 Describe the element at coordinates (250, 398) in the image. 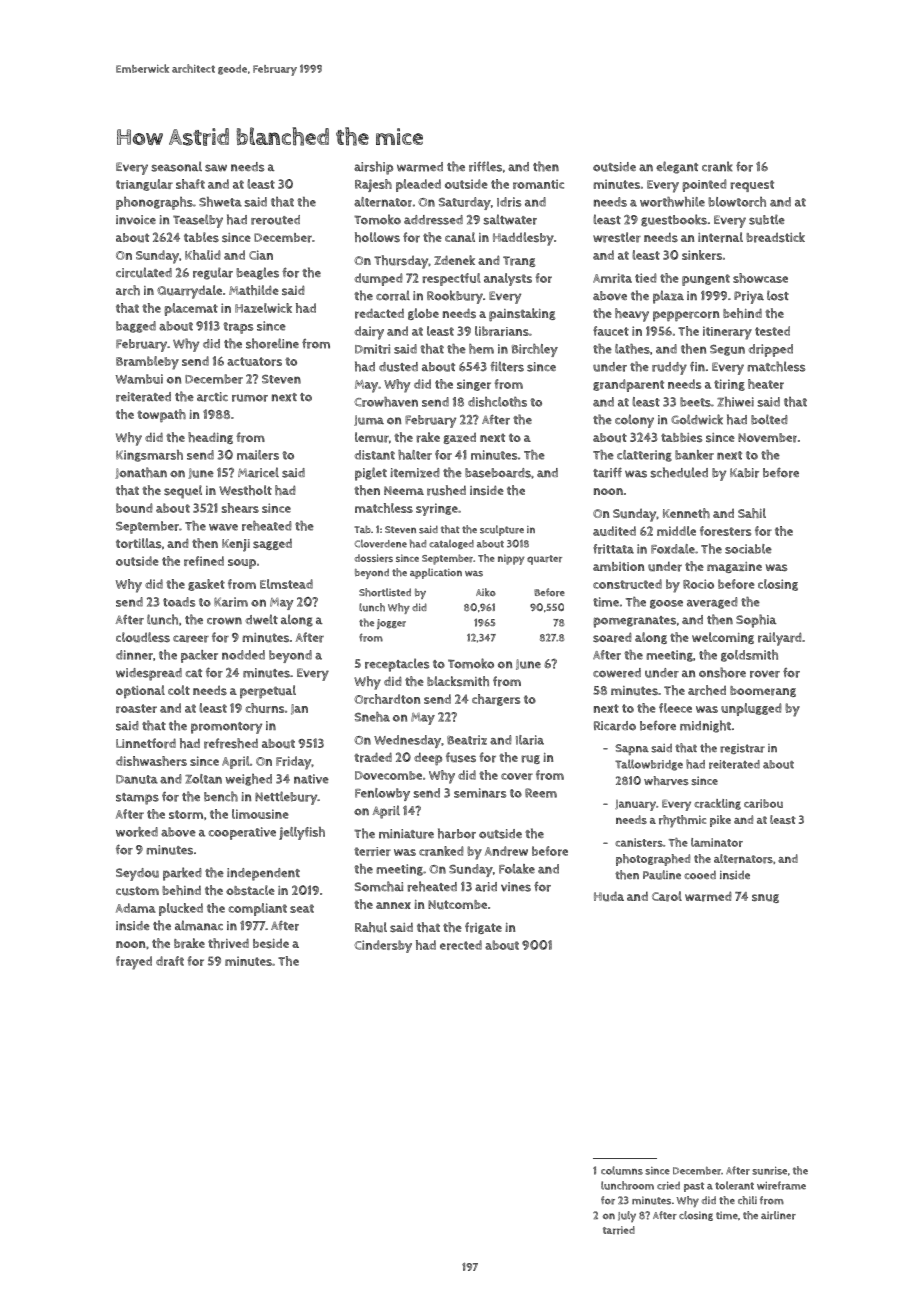

I see `rumor` at that location.
